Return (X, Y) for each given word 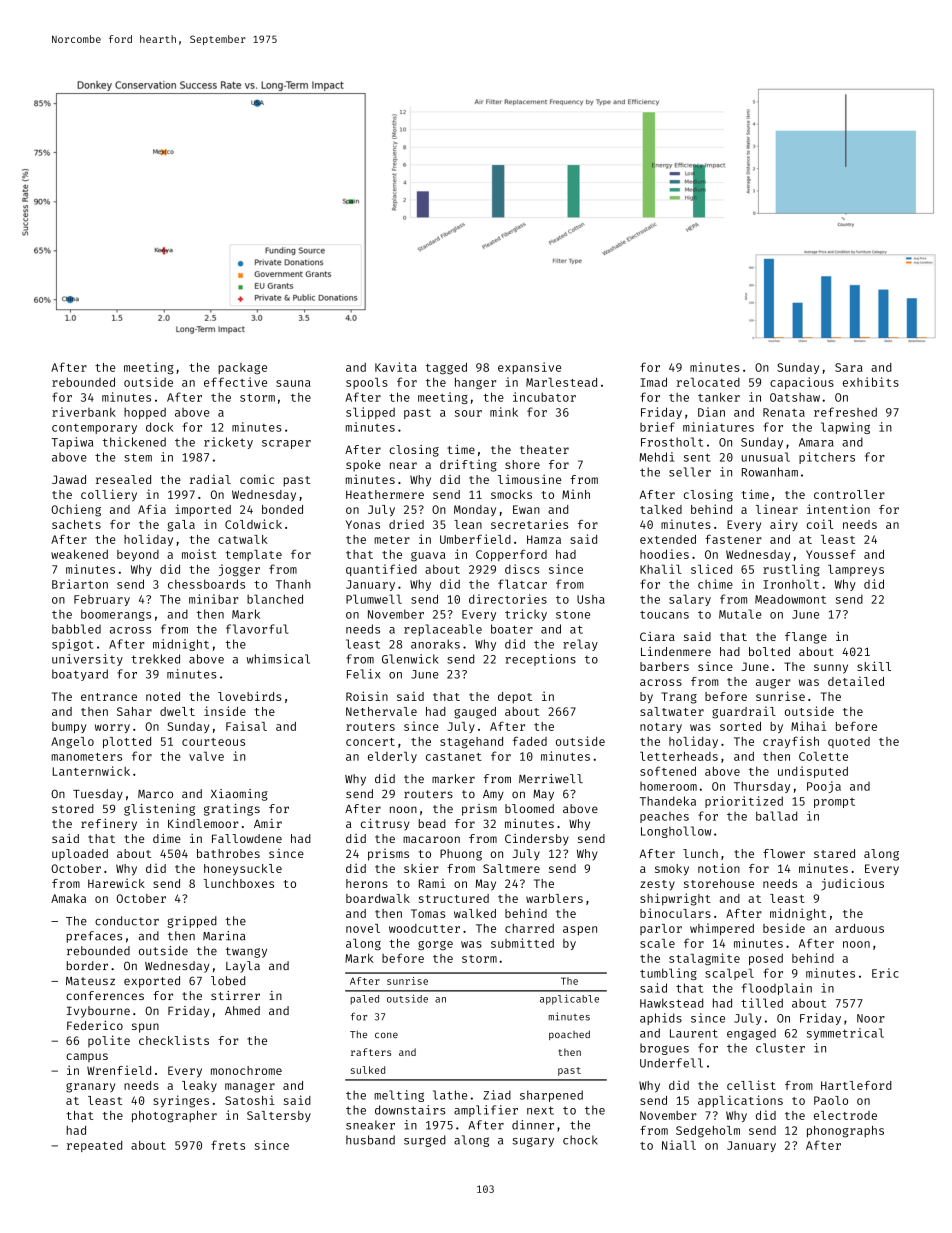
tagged (446, 368)
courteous (213, 742)
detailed (856, 681)
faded (530, 741)
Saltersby (279, 1116)
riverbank (84, 412)
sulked (368, 1070)
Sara (849, 367)
